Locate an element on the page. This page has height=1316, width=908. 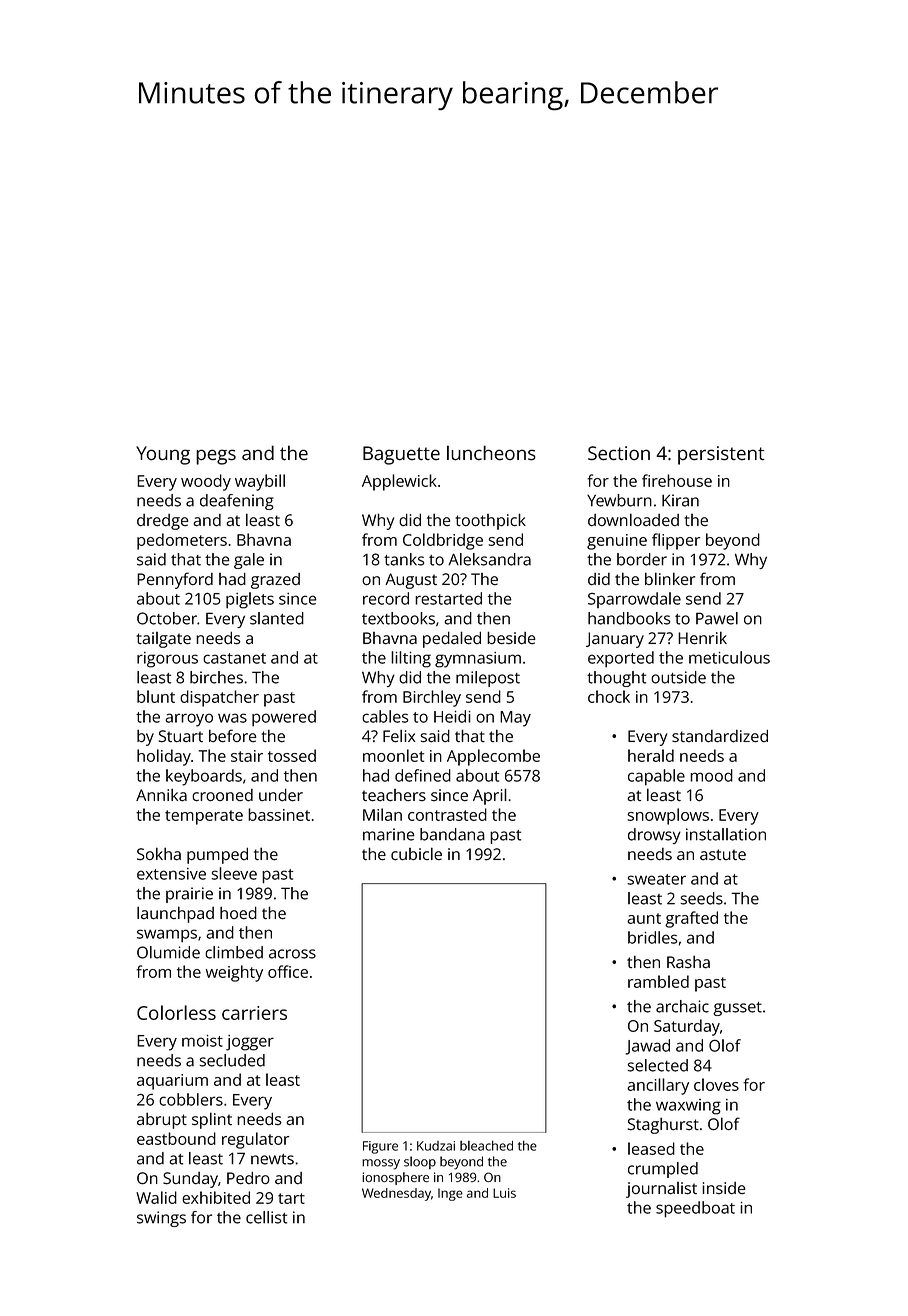
Sokha is located at coordinates (159, 854).
